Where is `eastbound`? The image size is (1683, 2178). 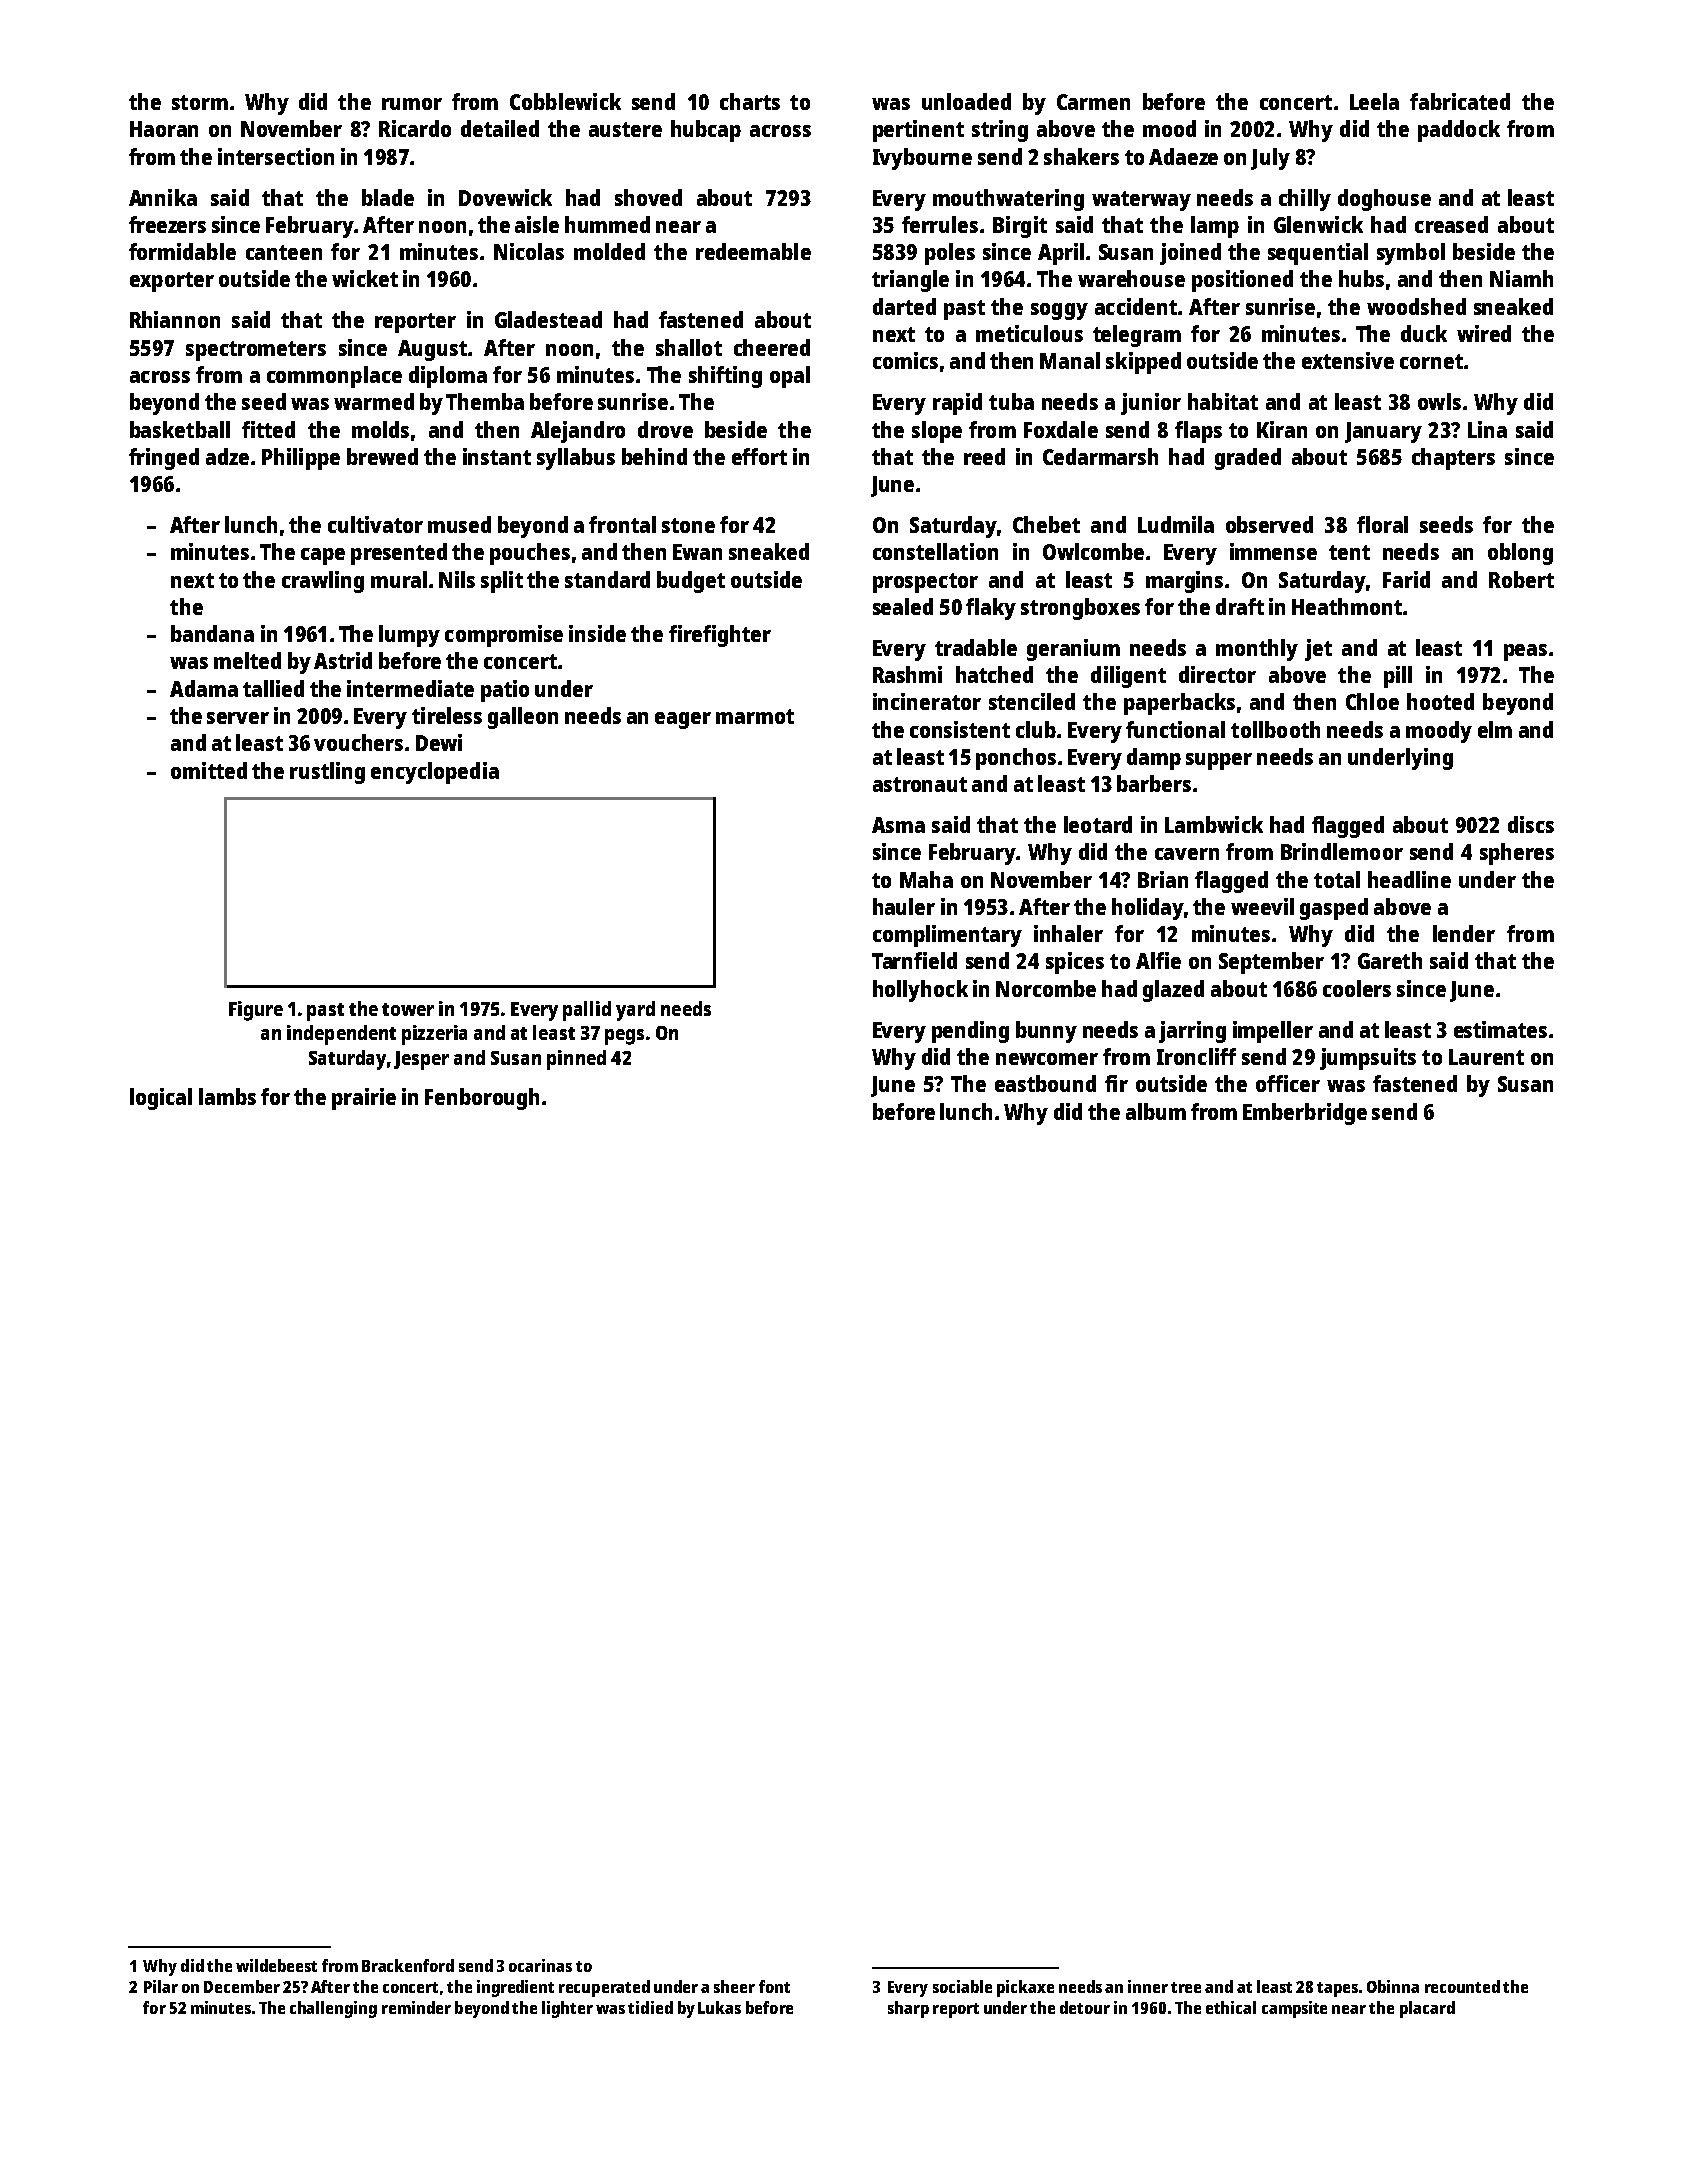 eastbound is located at coordinates (1045, 1083).
